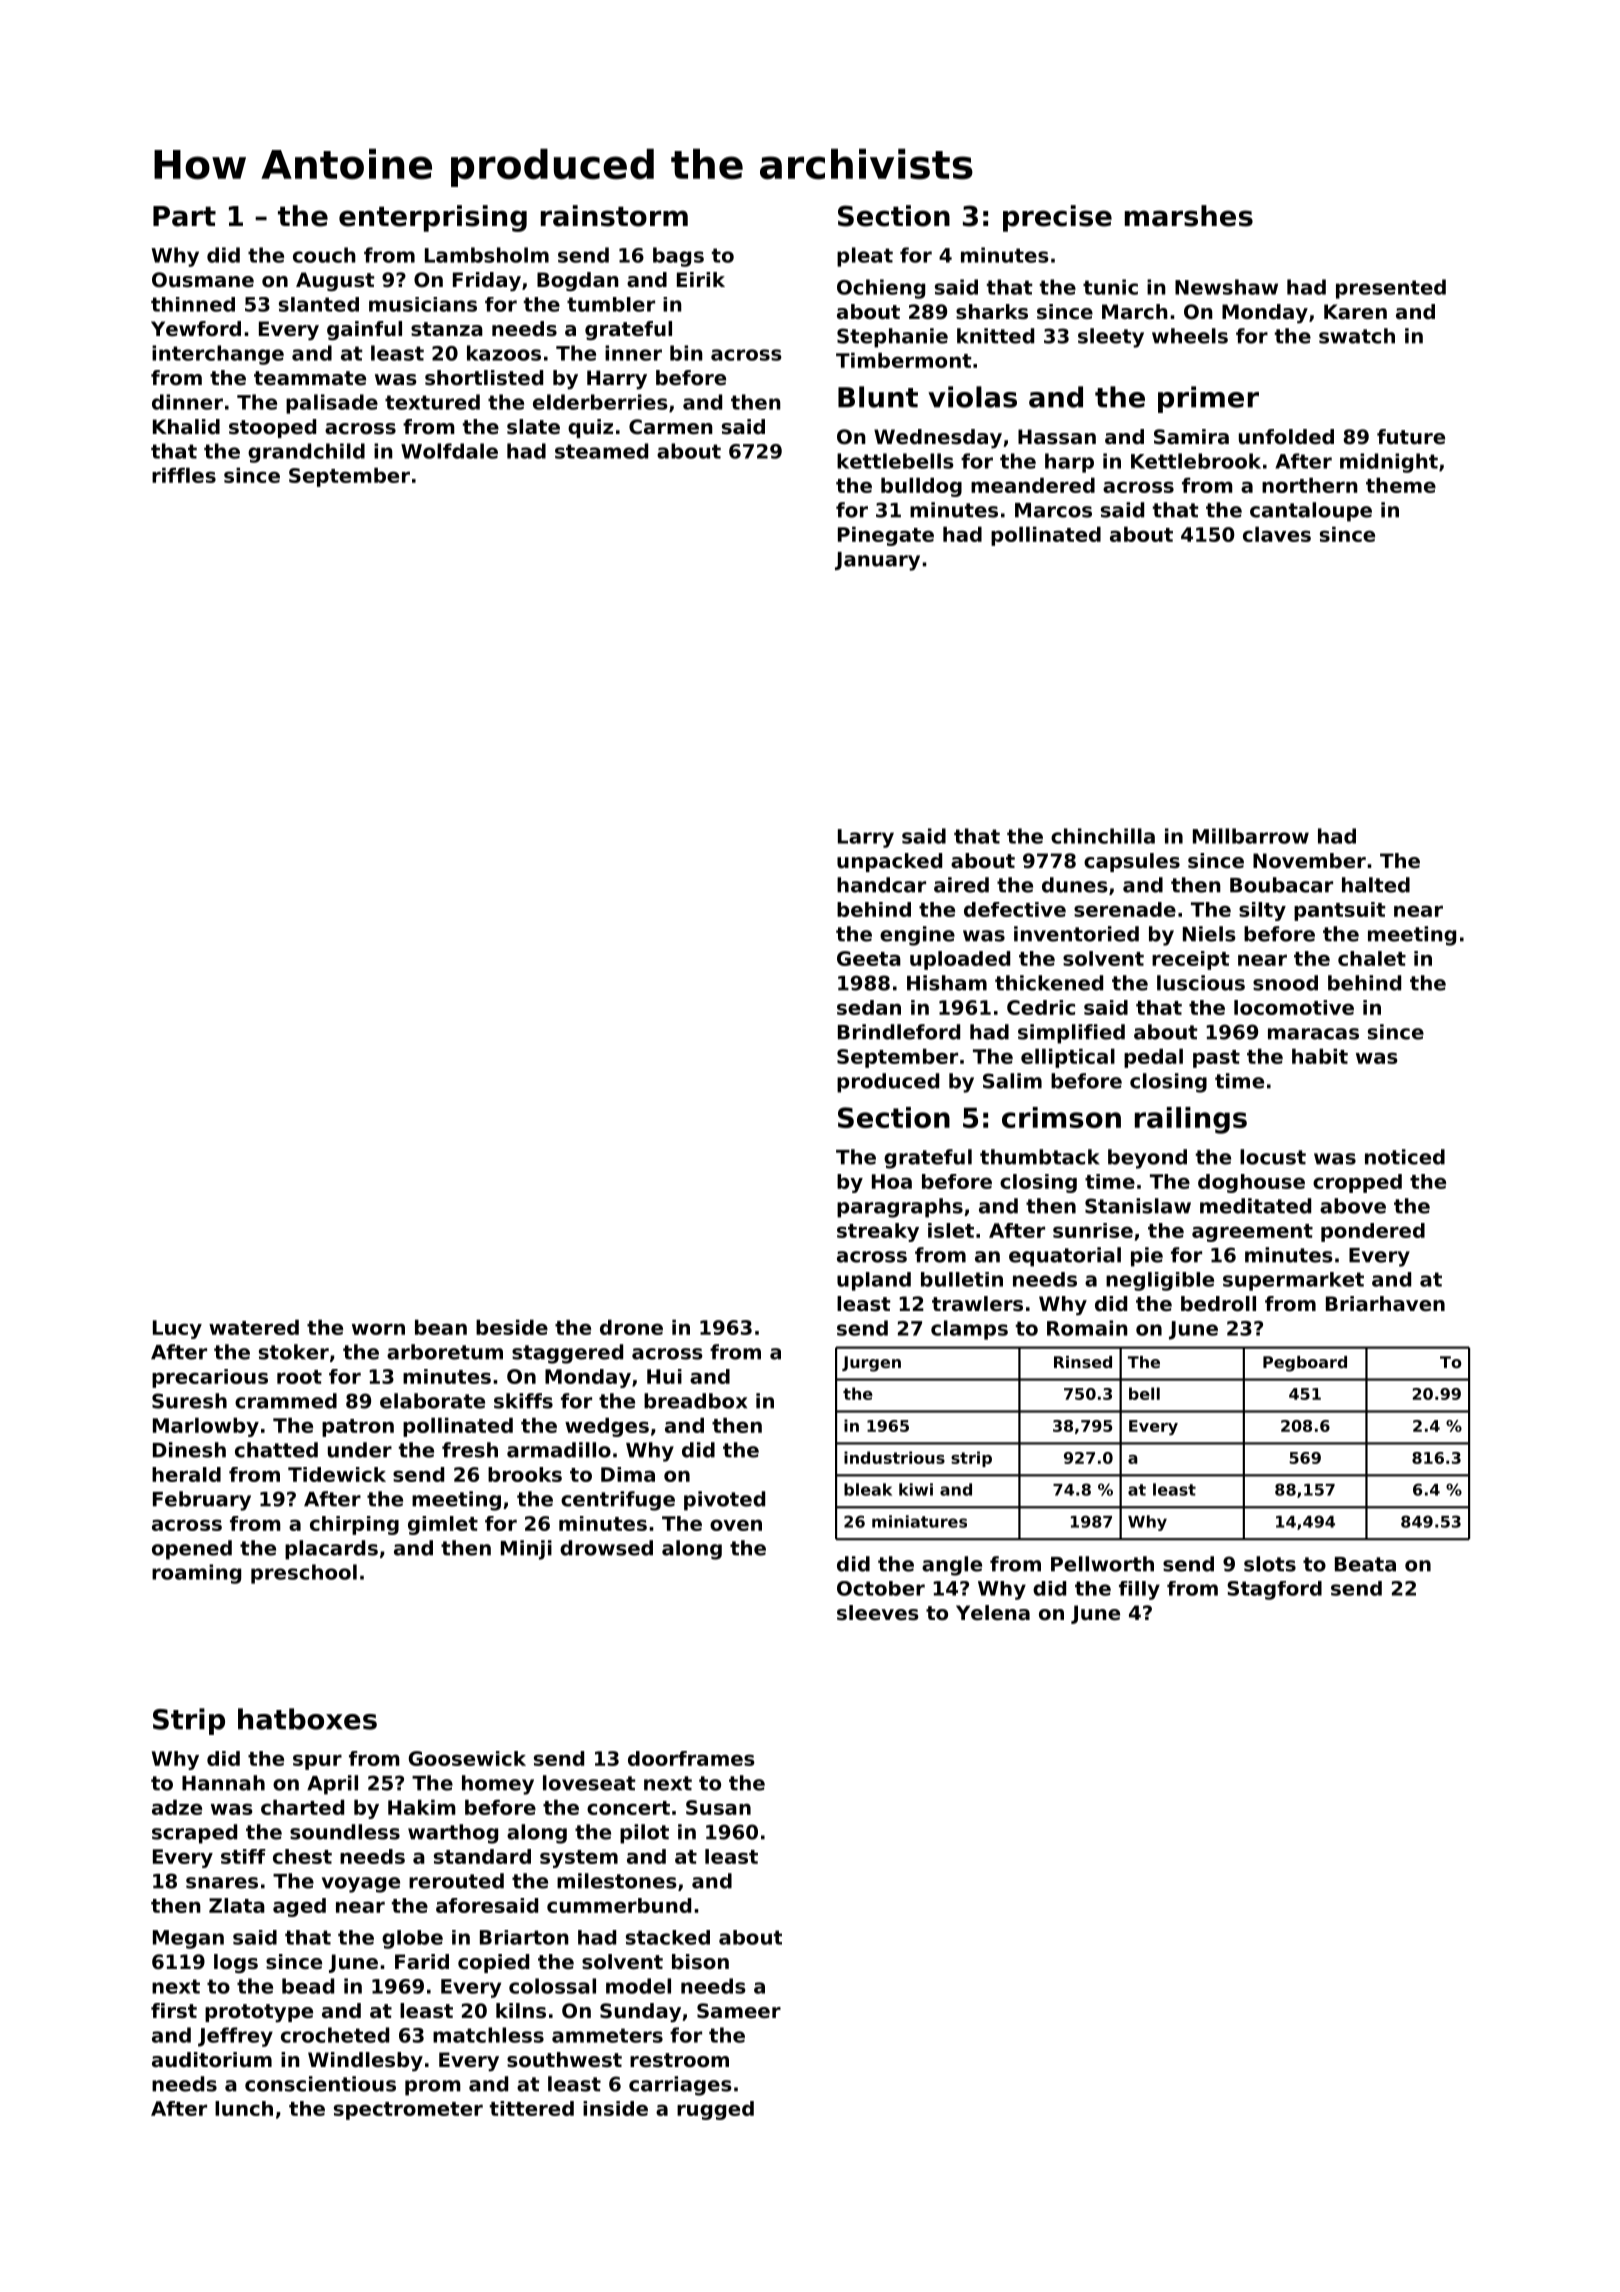 Image resolution: width=1620 pixels, height=2292 pixels. I want to click on Farid, so click(422, 1962).
